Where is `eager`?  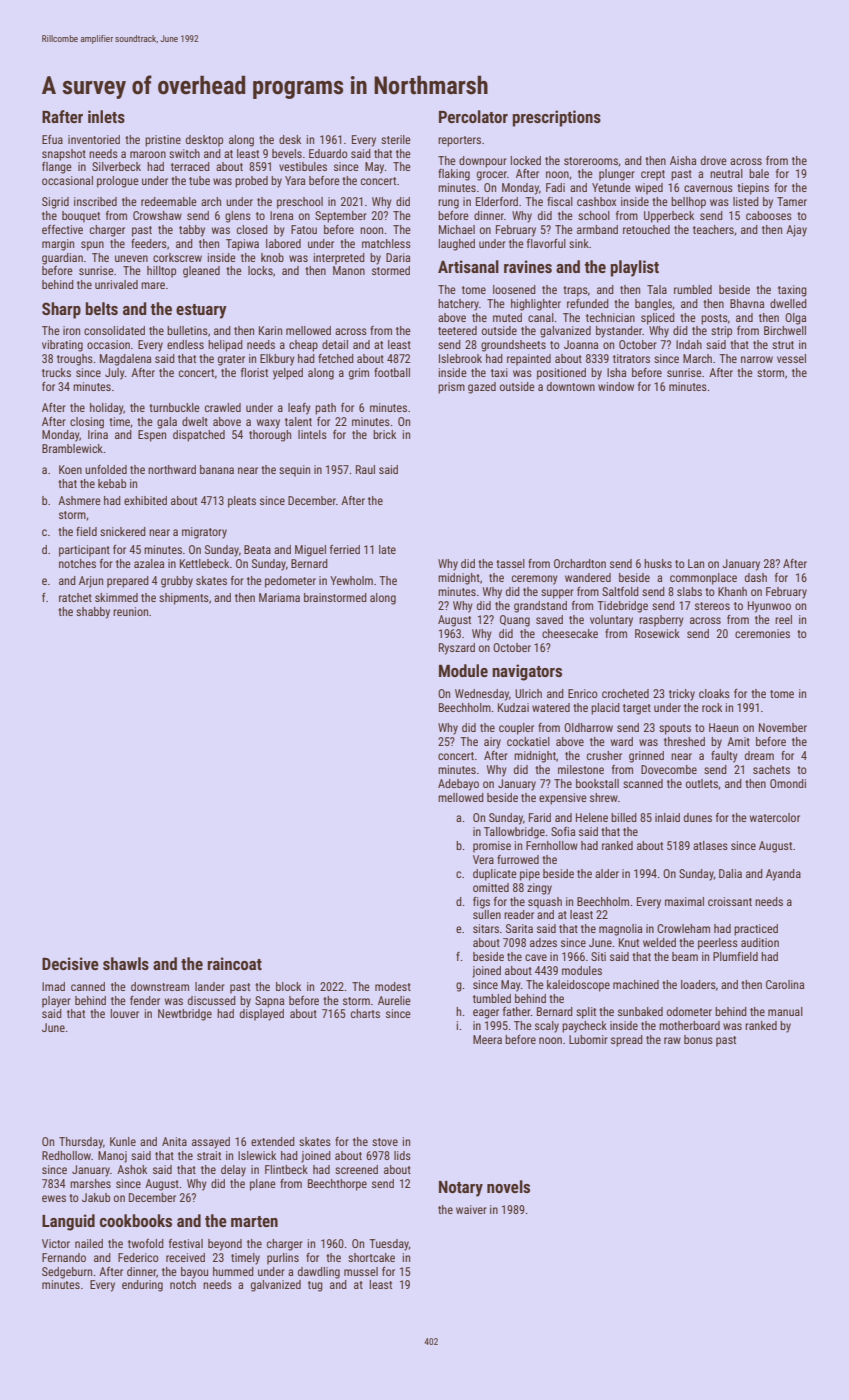 eager is located at coordinates (486, 1014).
